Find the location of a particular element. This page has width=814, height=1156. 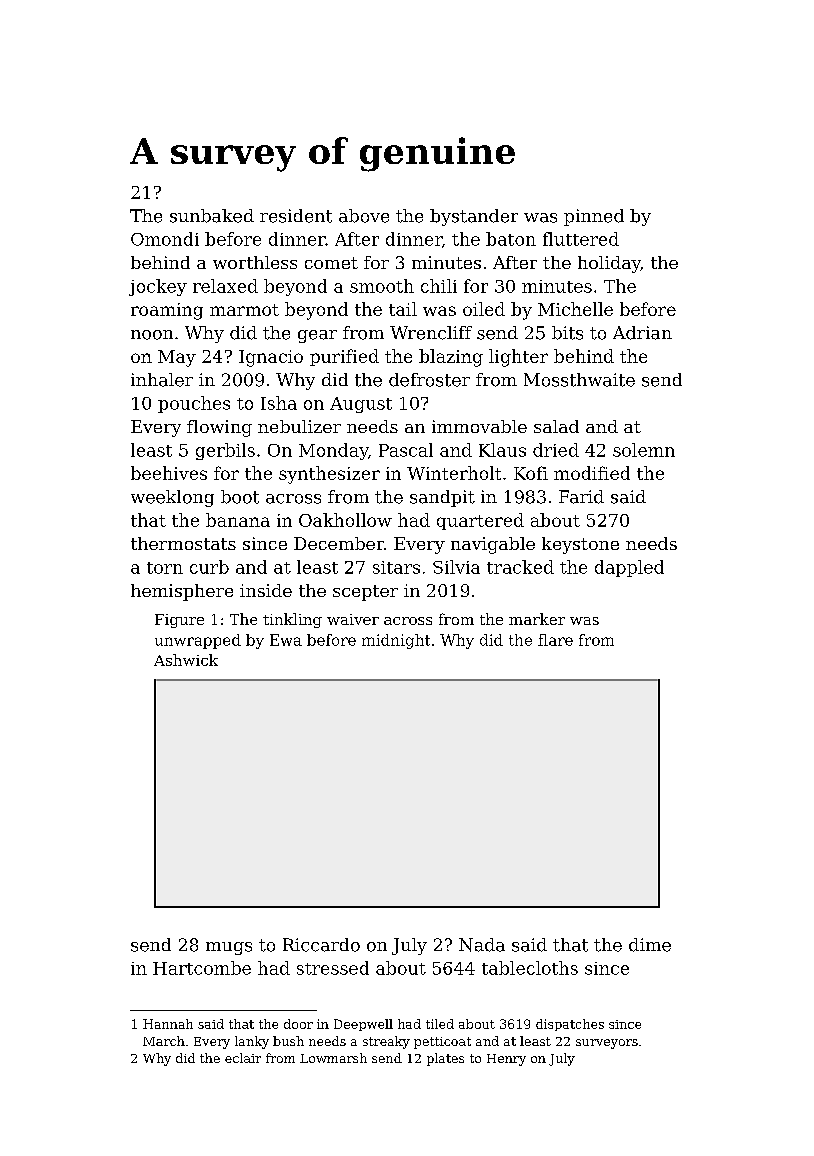

door is located at coordinates (298, 1024).
